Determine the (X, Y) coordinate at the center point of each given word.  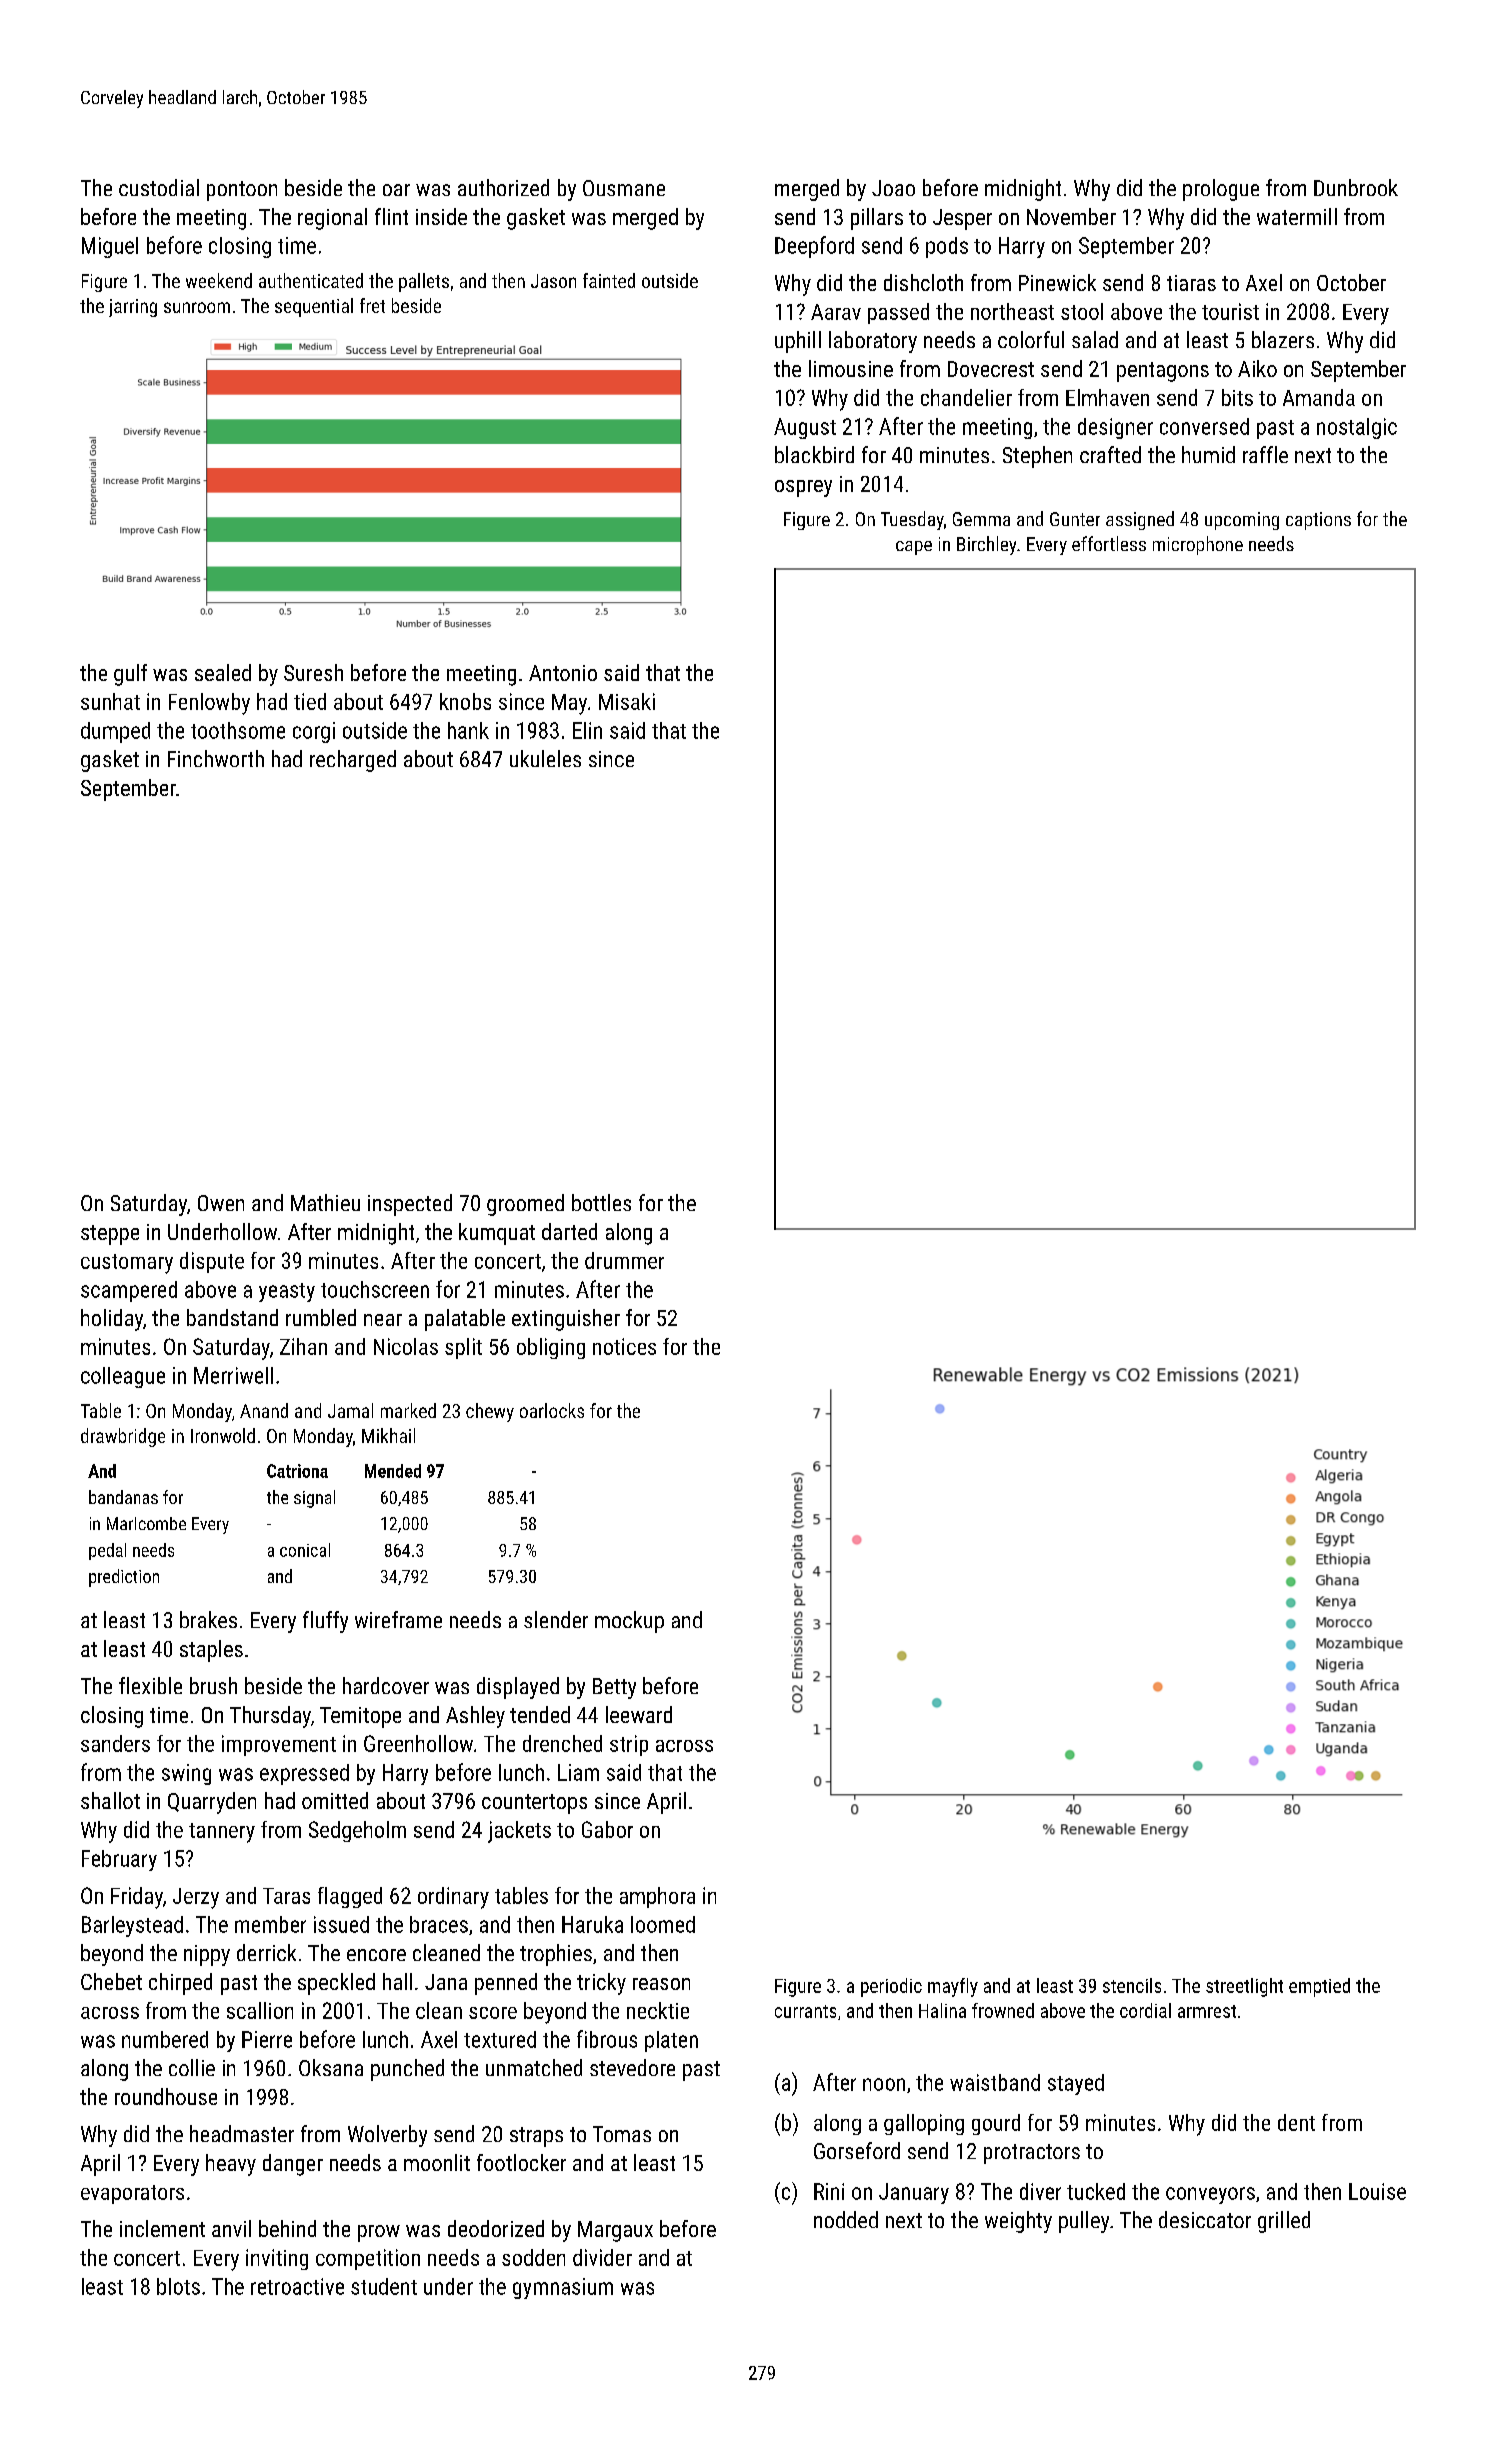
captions (1318, 521)
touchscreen (375, 1289)
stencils (1132, 1985)
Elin (587, 730)
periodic (891, 1987)
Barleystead (132, 1926)
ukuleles (545, 758)
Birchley (986, 545)
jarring (133, 308)
